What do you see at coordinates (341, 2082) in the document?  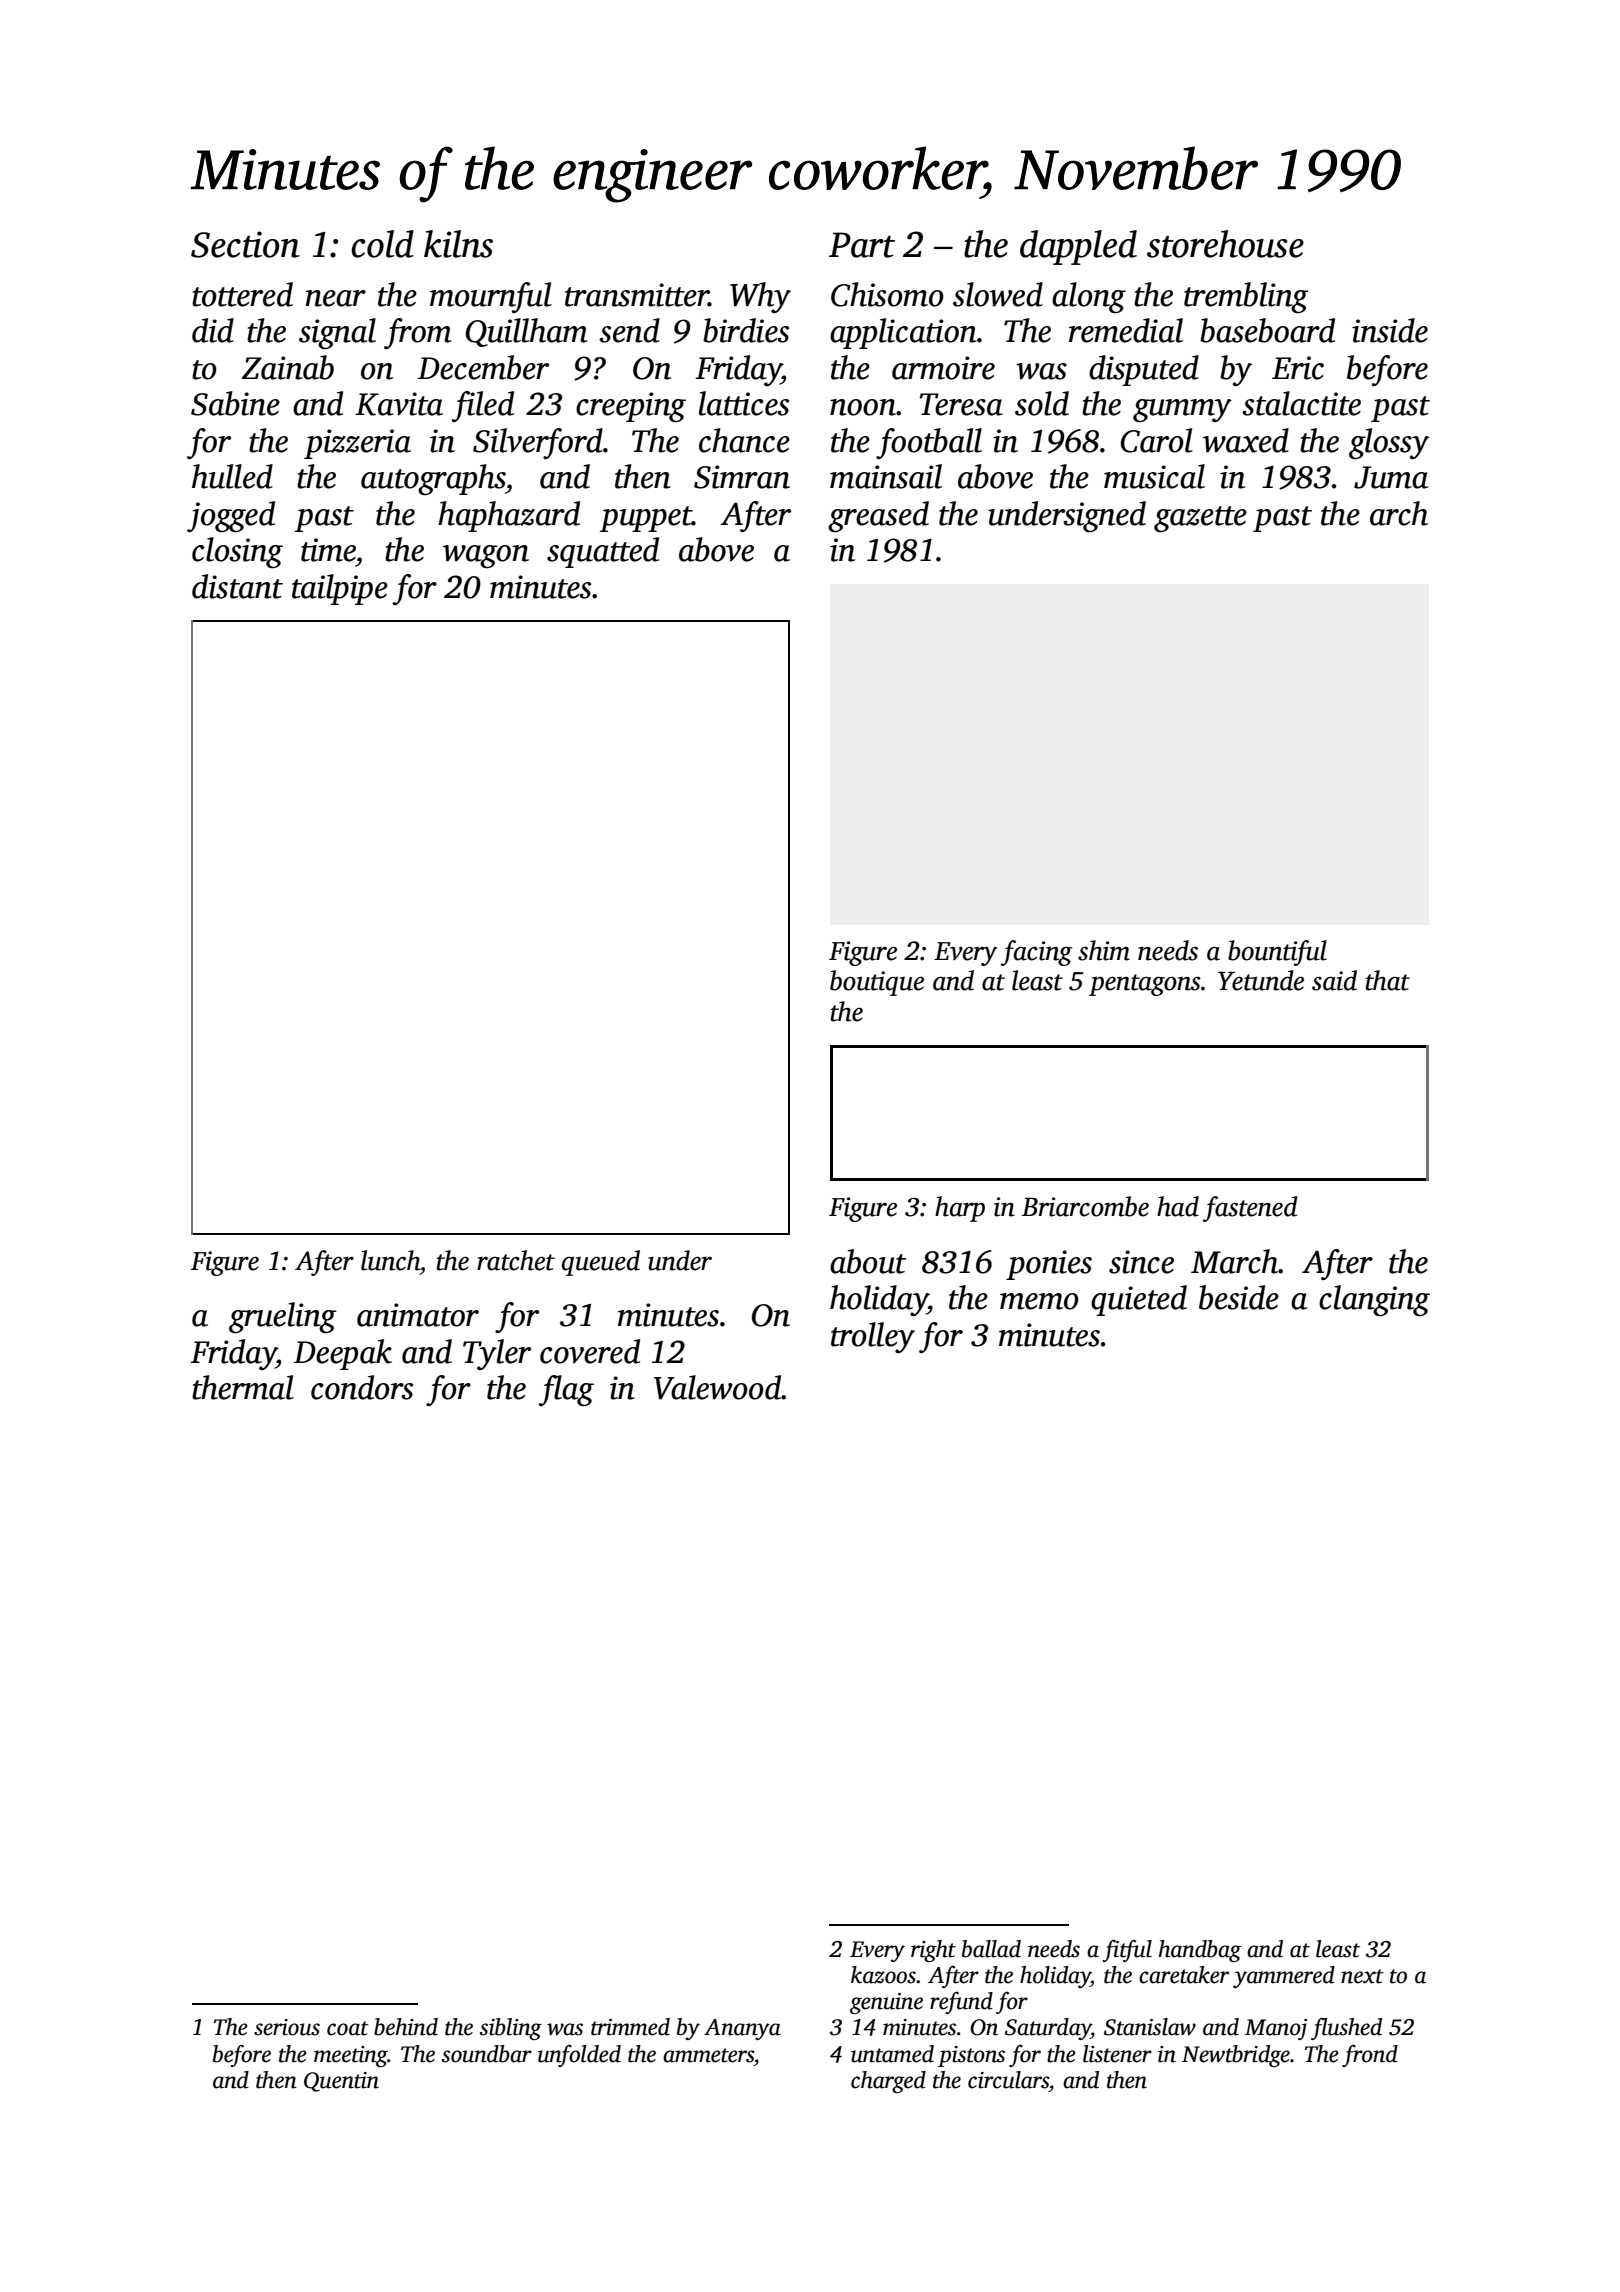 I see `Quentin` at bounding box center [341, 2082].
